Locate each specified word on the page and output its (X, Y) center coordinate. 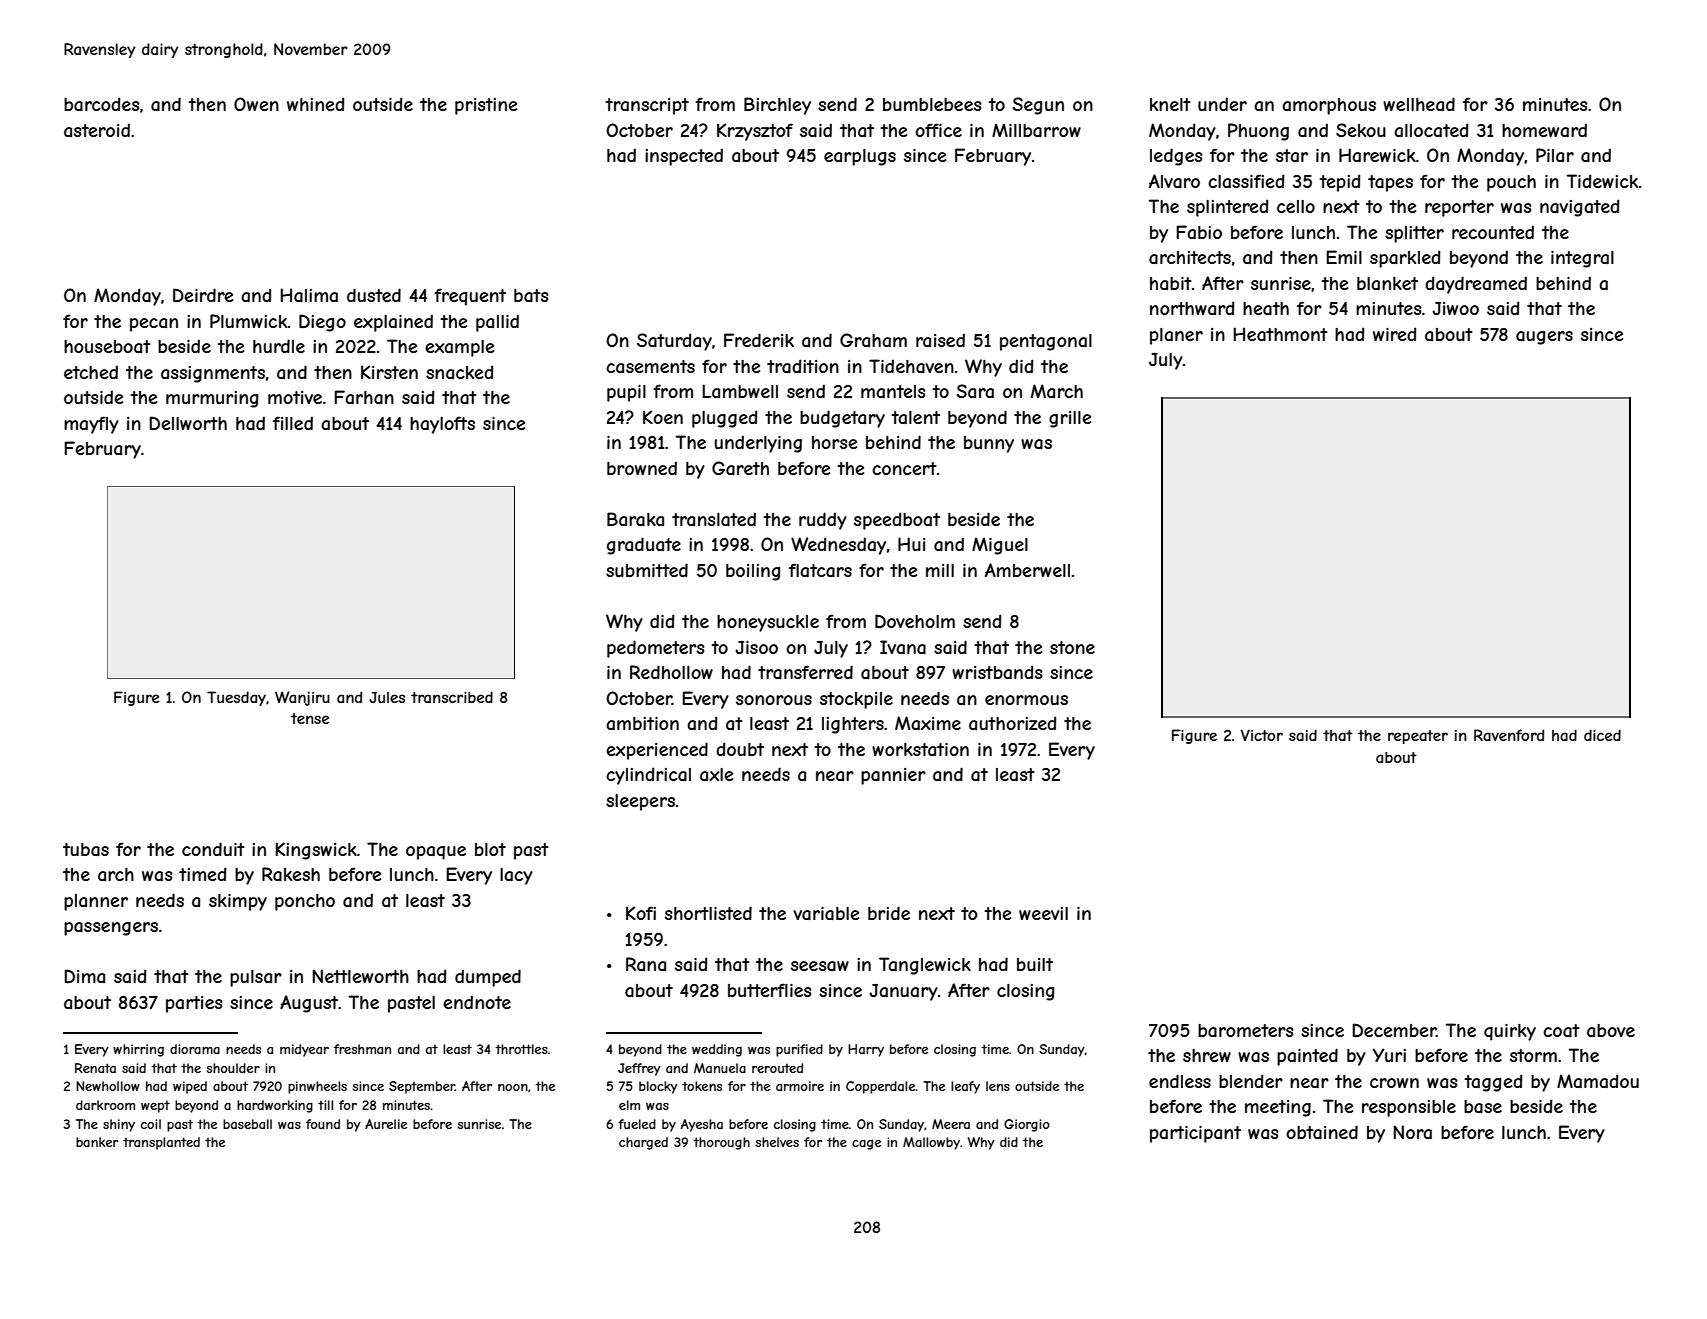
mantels (893, 391)
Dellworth (188, 423)
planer (1176, 336)
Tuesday (236, 698)
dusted (374, 295)
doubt (740, 749)
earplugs (860, 157)
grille (1070, 419)
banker (97, 1142)
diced (1602, 735)
